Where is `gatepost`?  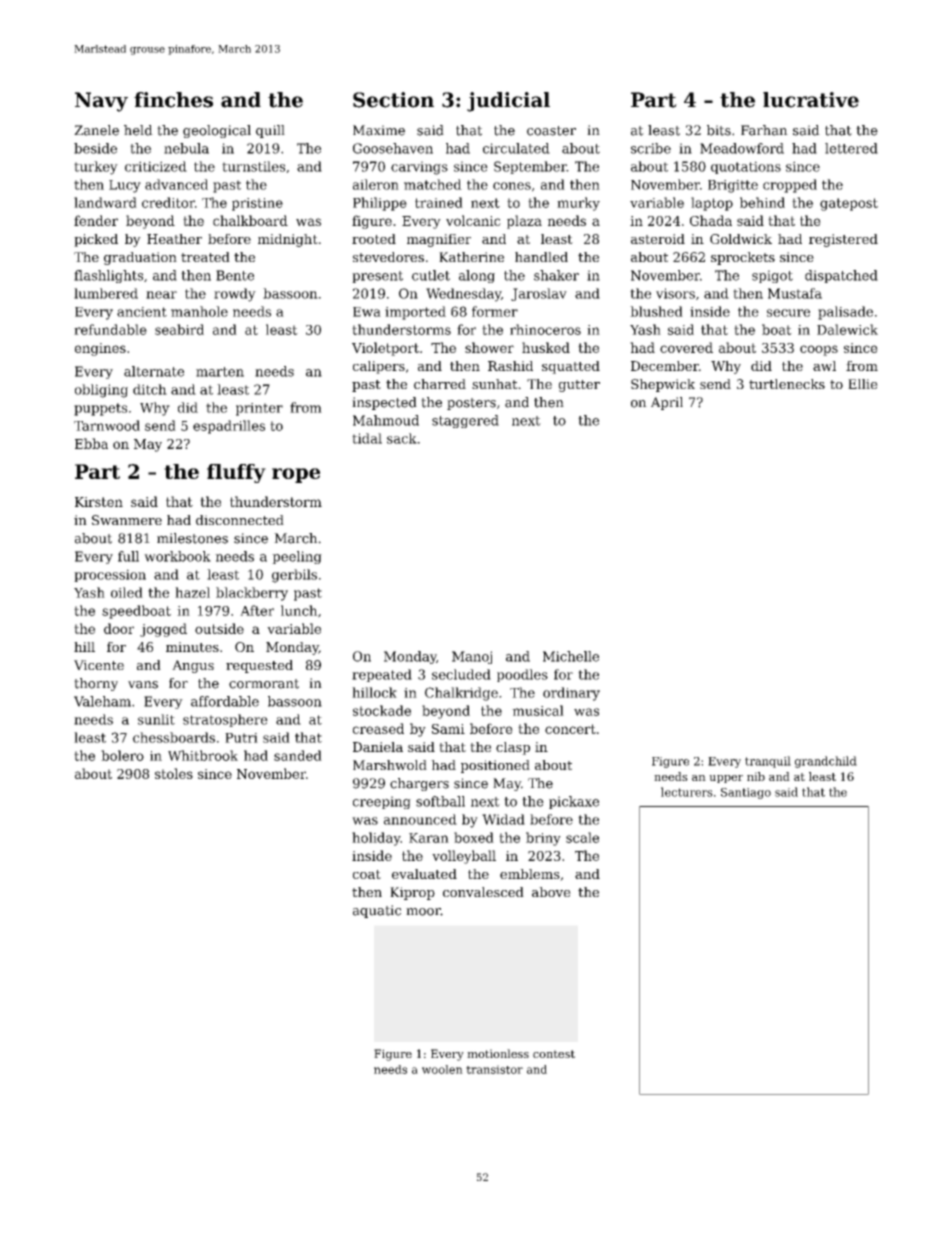 gatepost is located at coordinates (849, 204).
